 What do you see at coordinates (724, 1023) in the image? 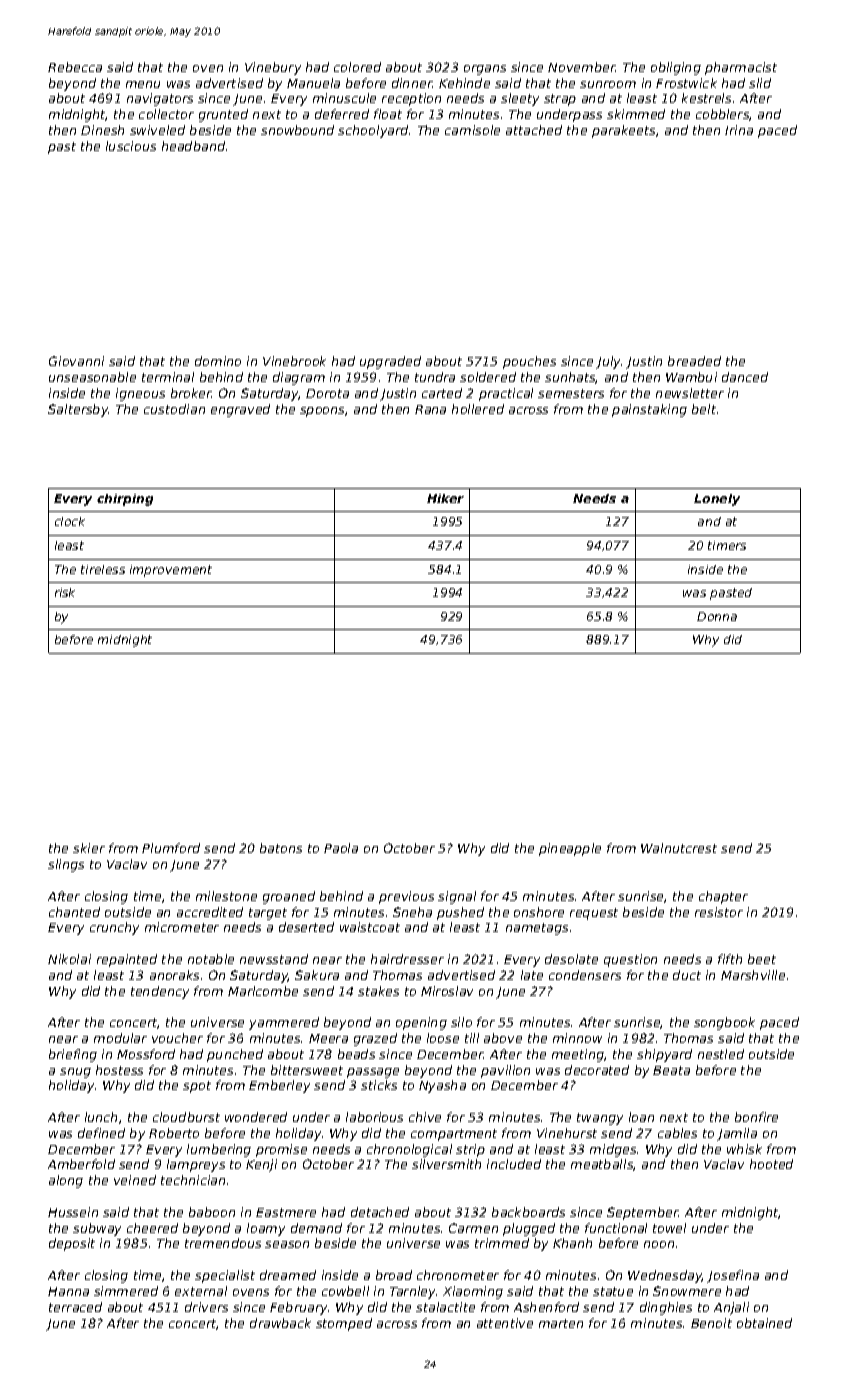
I see `songbook` at bounding box center [724, 1023].
